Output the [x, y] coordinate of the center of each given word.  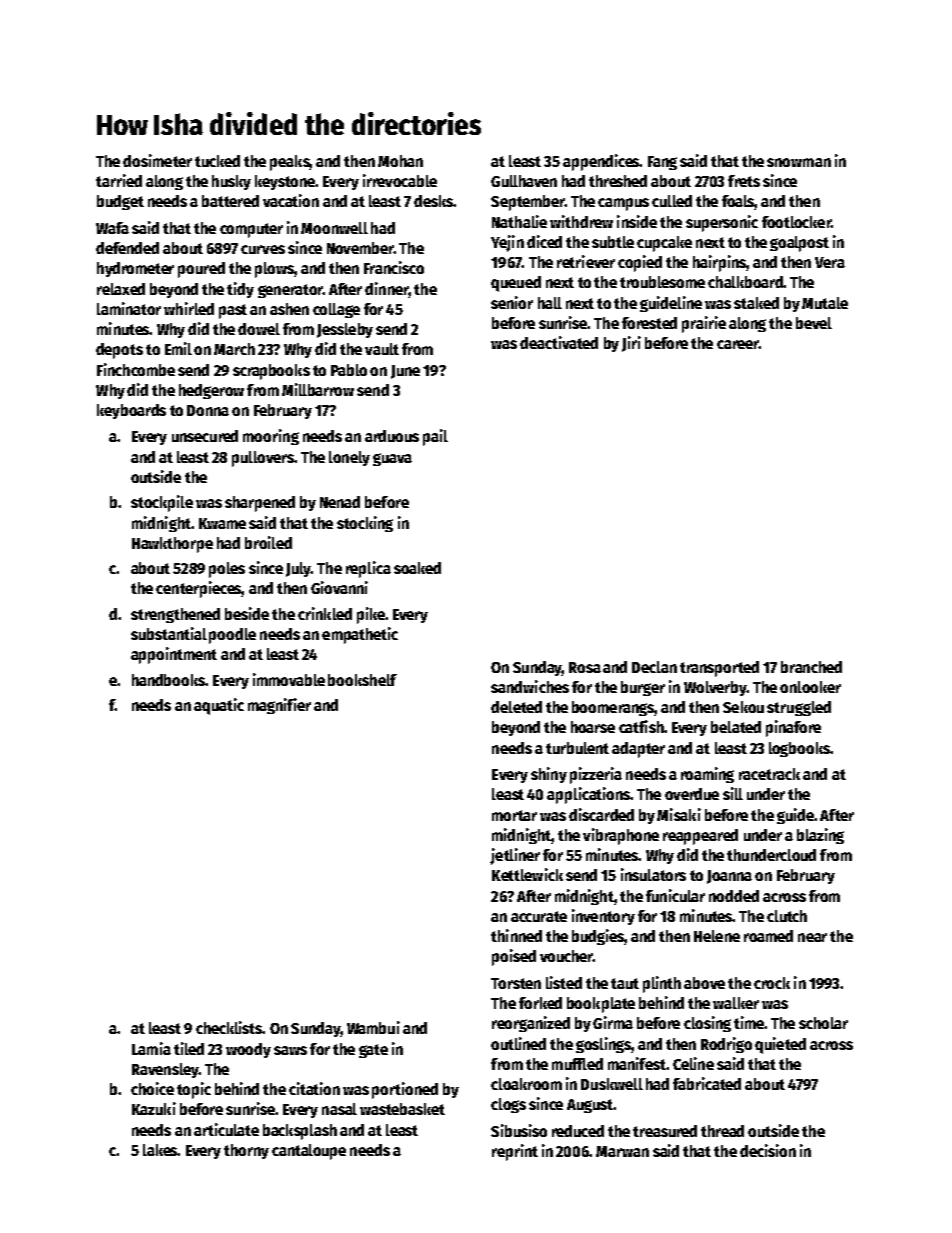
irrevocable [400, 180]
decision [768, 1150]
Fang [662, 163]
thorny [246, 1151]
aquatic [219, 706]
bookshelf [362, 680]
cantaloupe [309, 1152]
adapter [638, 750]
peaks [290, 163]
